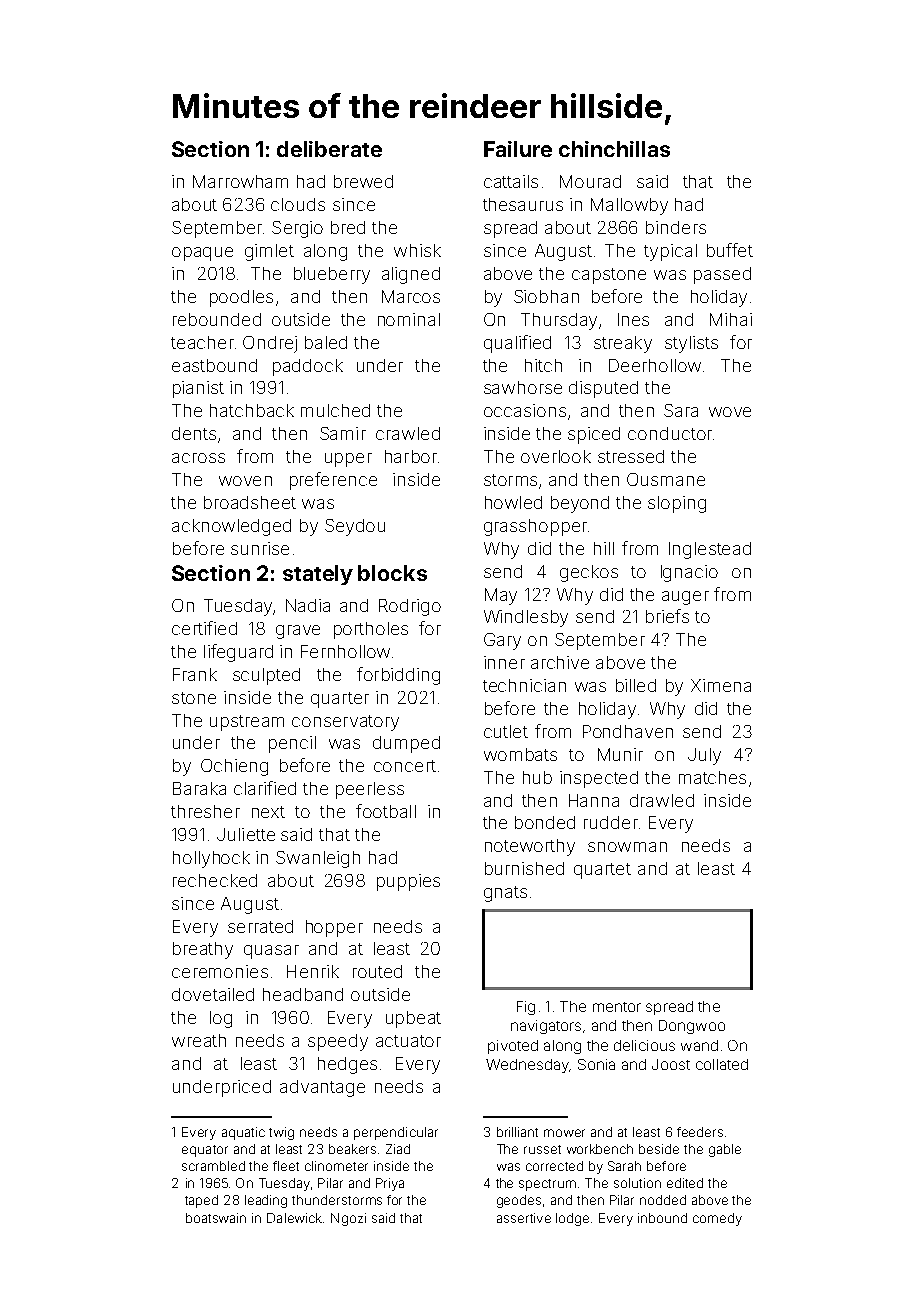 The height and width of the screenshot is (1311, 924). I want to click on boatswain, so click(216, 1218).
